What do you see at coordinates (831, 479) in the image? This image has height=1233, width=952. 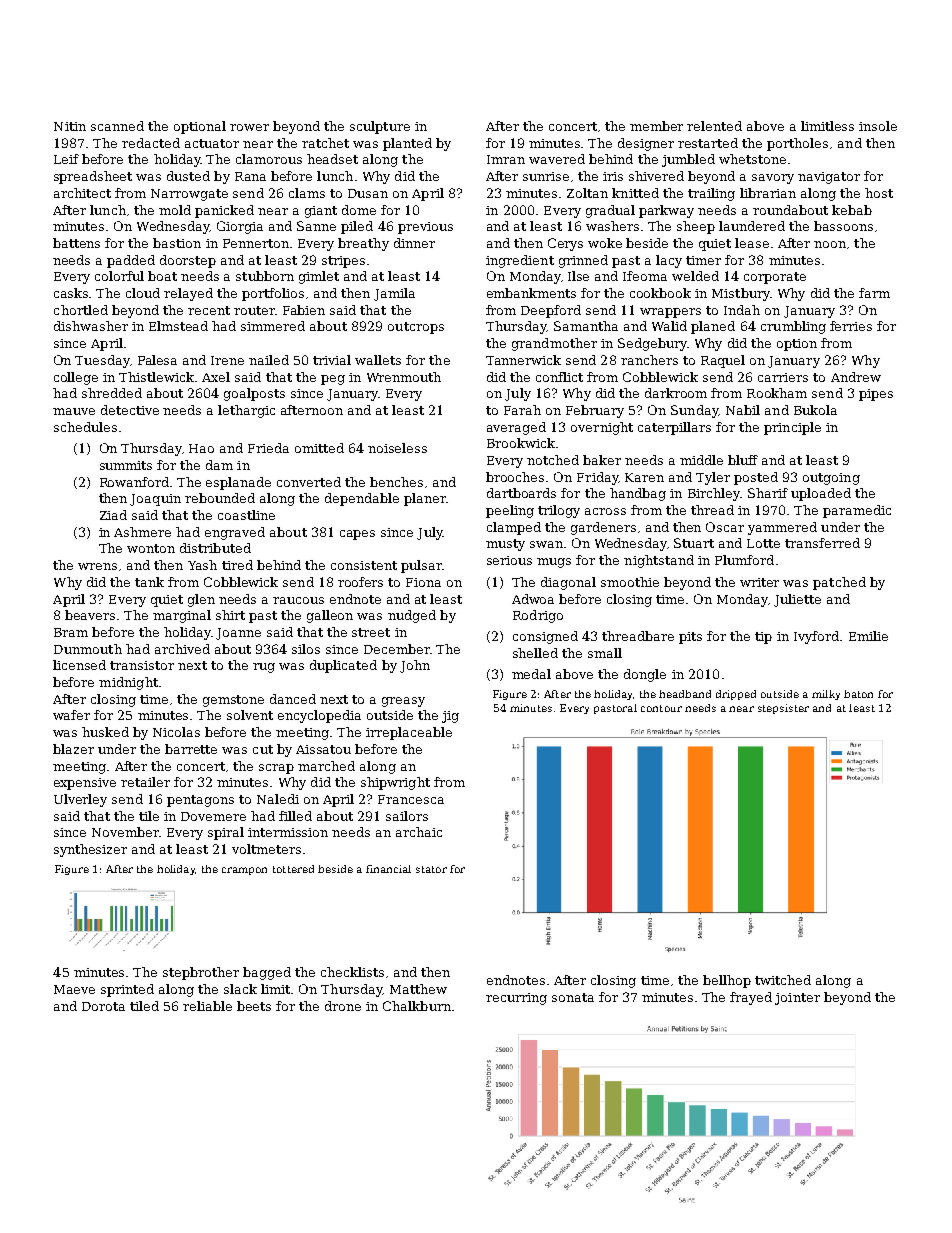 I see `outgoing` at bounding box center [831, 479].
